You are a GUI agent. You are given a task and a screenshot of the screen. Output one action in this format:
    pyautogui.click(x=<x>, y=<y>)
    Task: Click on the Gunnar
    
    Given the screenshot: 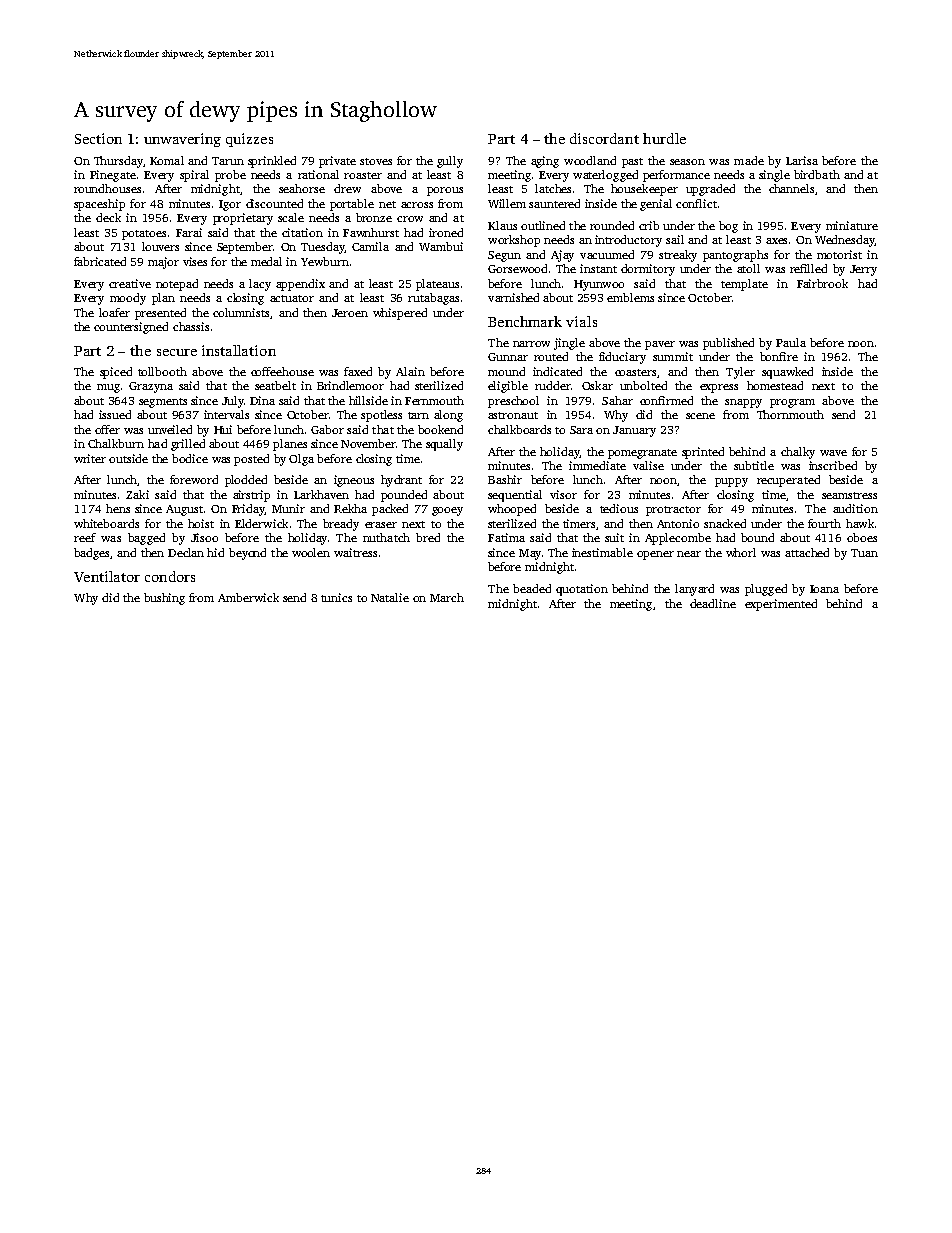 What is the action you would take?
    pyautogui.click(x=508, y=357)
